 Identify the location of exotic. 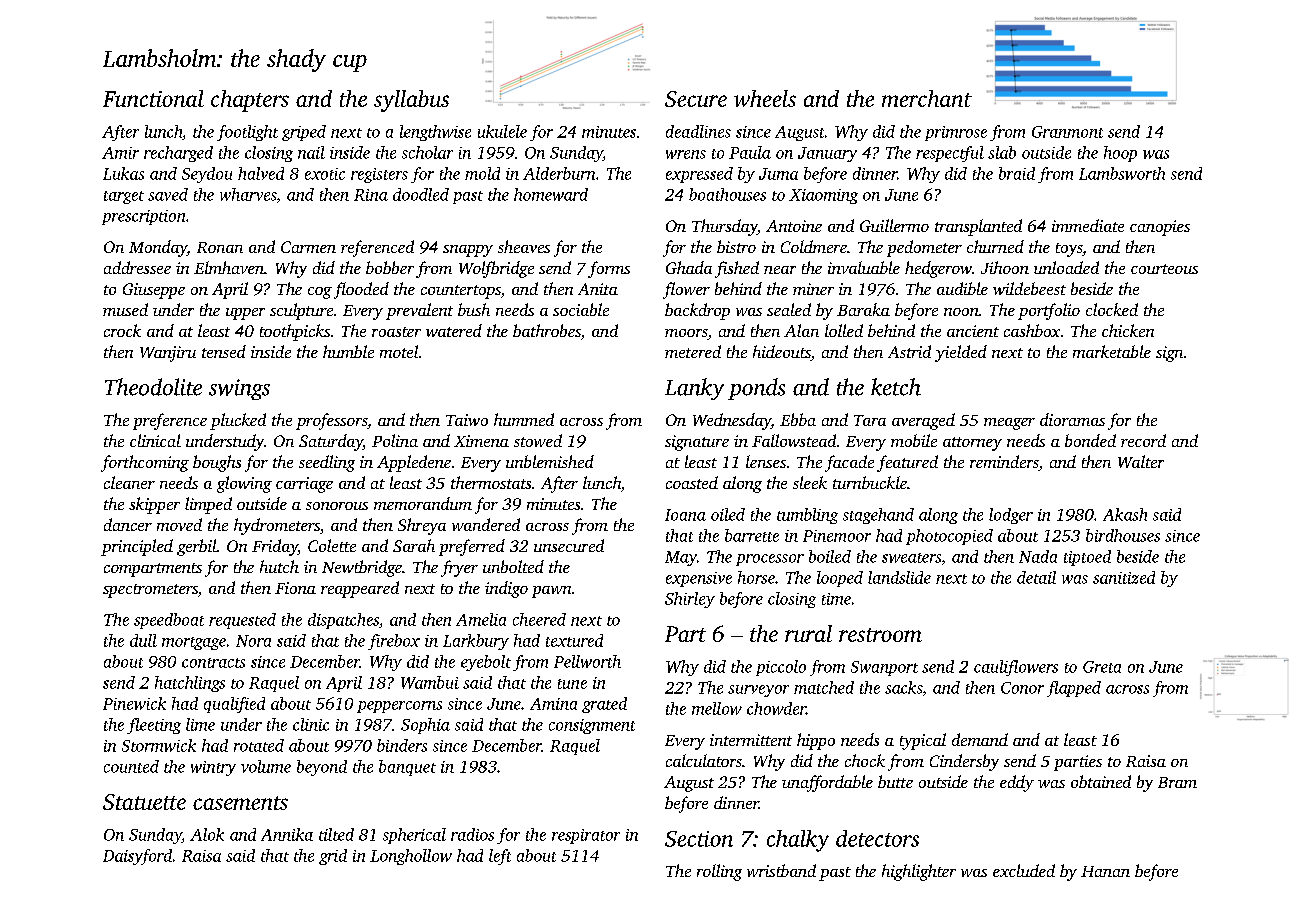
(325, 174).
